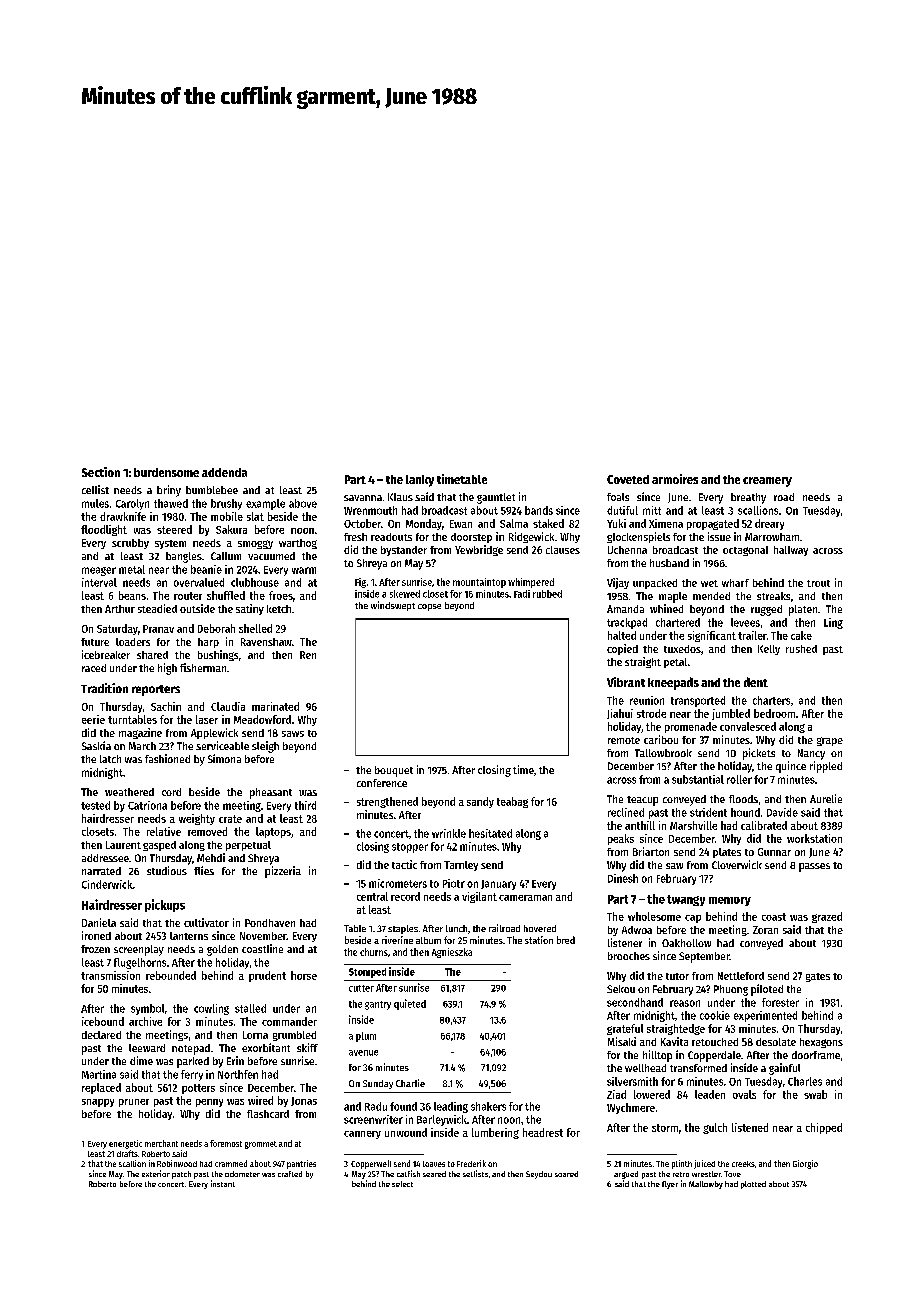  What do you see at coordinates (621, 839) in the screenshot?
I see `peaks` at bounding box center [621, 839].
